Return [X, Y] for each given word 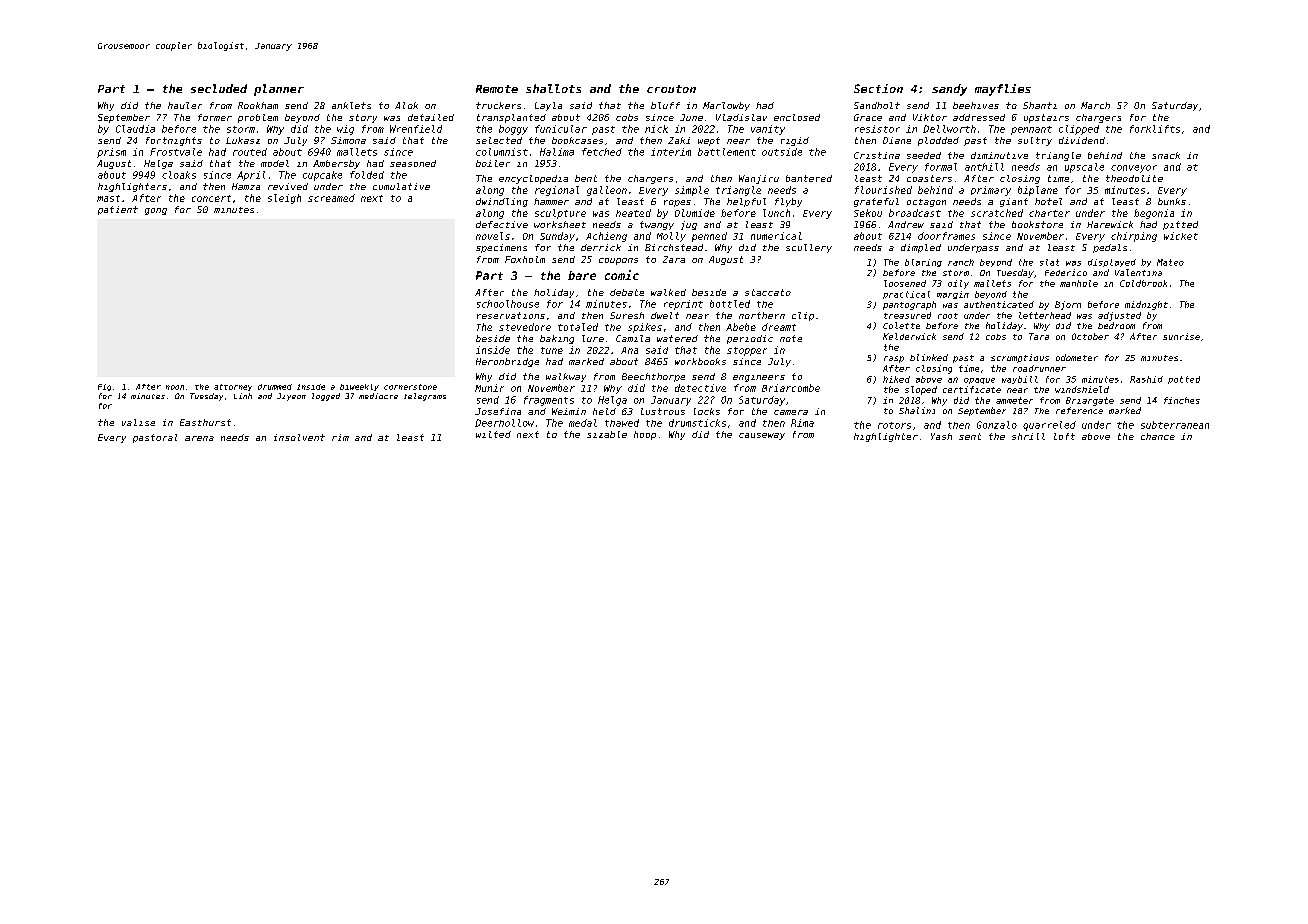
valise [138, 422]
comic [622, 275]
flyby [788, 202]
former [215, 117]
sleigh [284, 199]
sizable [607, 434]
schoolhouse [508, 304]
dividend [1082, 140]
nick [656, 129]
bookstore [1037, 224]
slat [1049, 262]
